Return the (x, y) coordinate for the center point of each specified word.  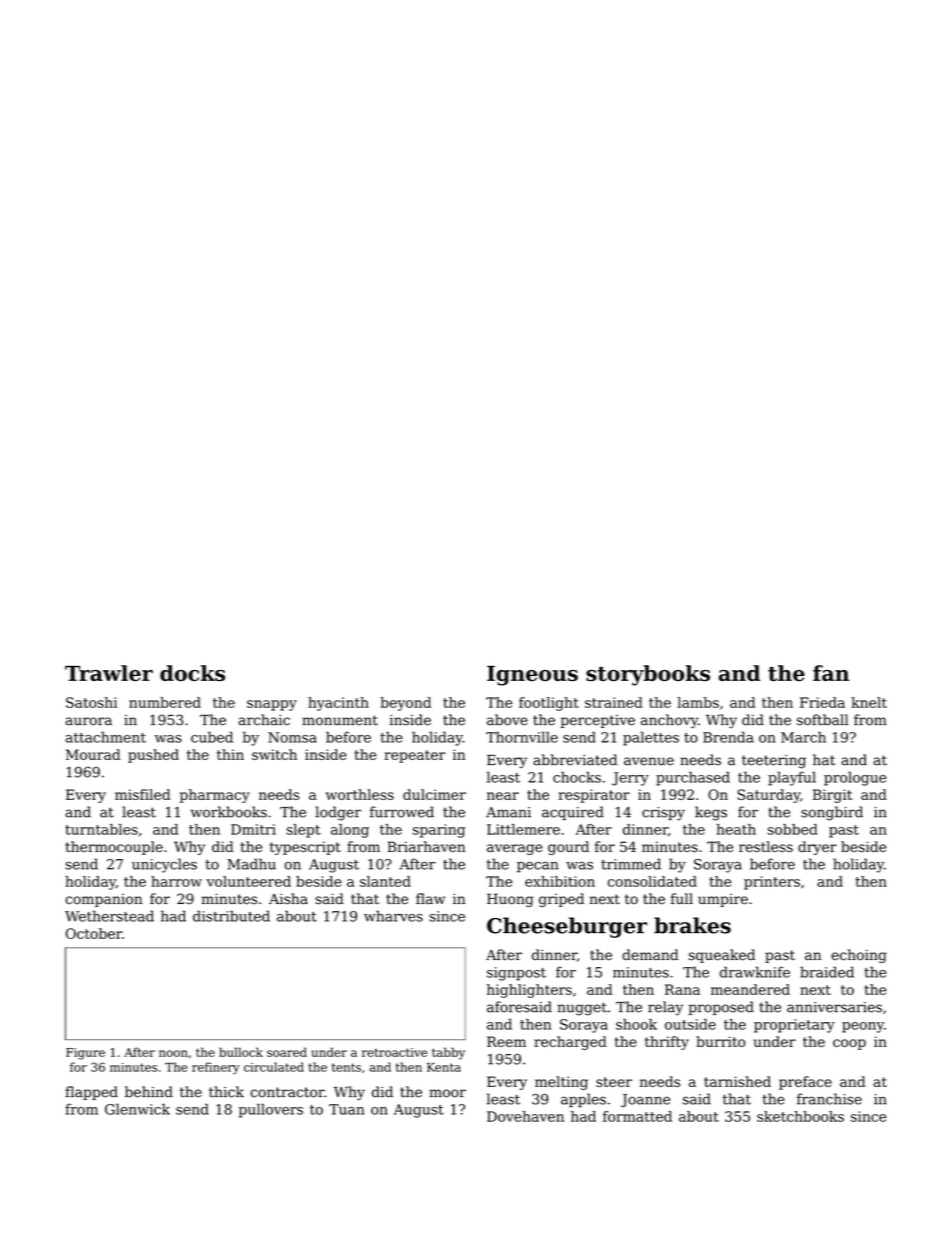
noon (173, 1053)
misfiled (142, 794)
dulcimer (434, 794)
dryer (817, 848)
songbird (832, 813)
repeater (415, 756)
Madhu (251, 864)
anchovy (669, 721)
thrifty (667, 1043)
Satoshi (91, 702)
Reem (506, 1041)
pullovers (271, 1110)
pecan (537, 867)
